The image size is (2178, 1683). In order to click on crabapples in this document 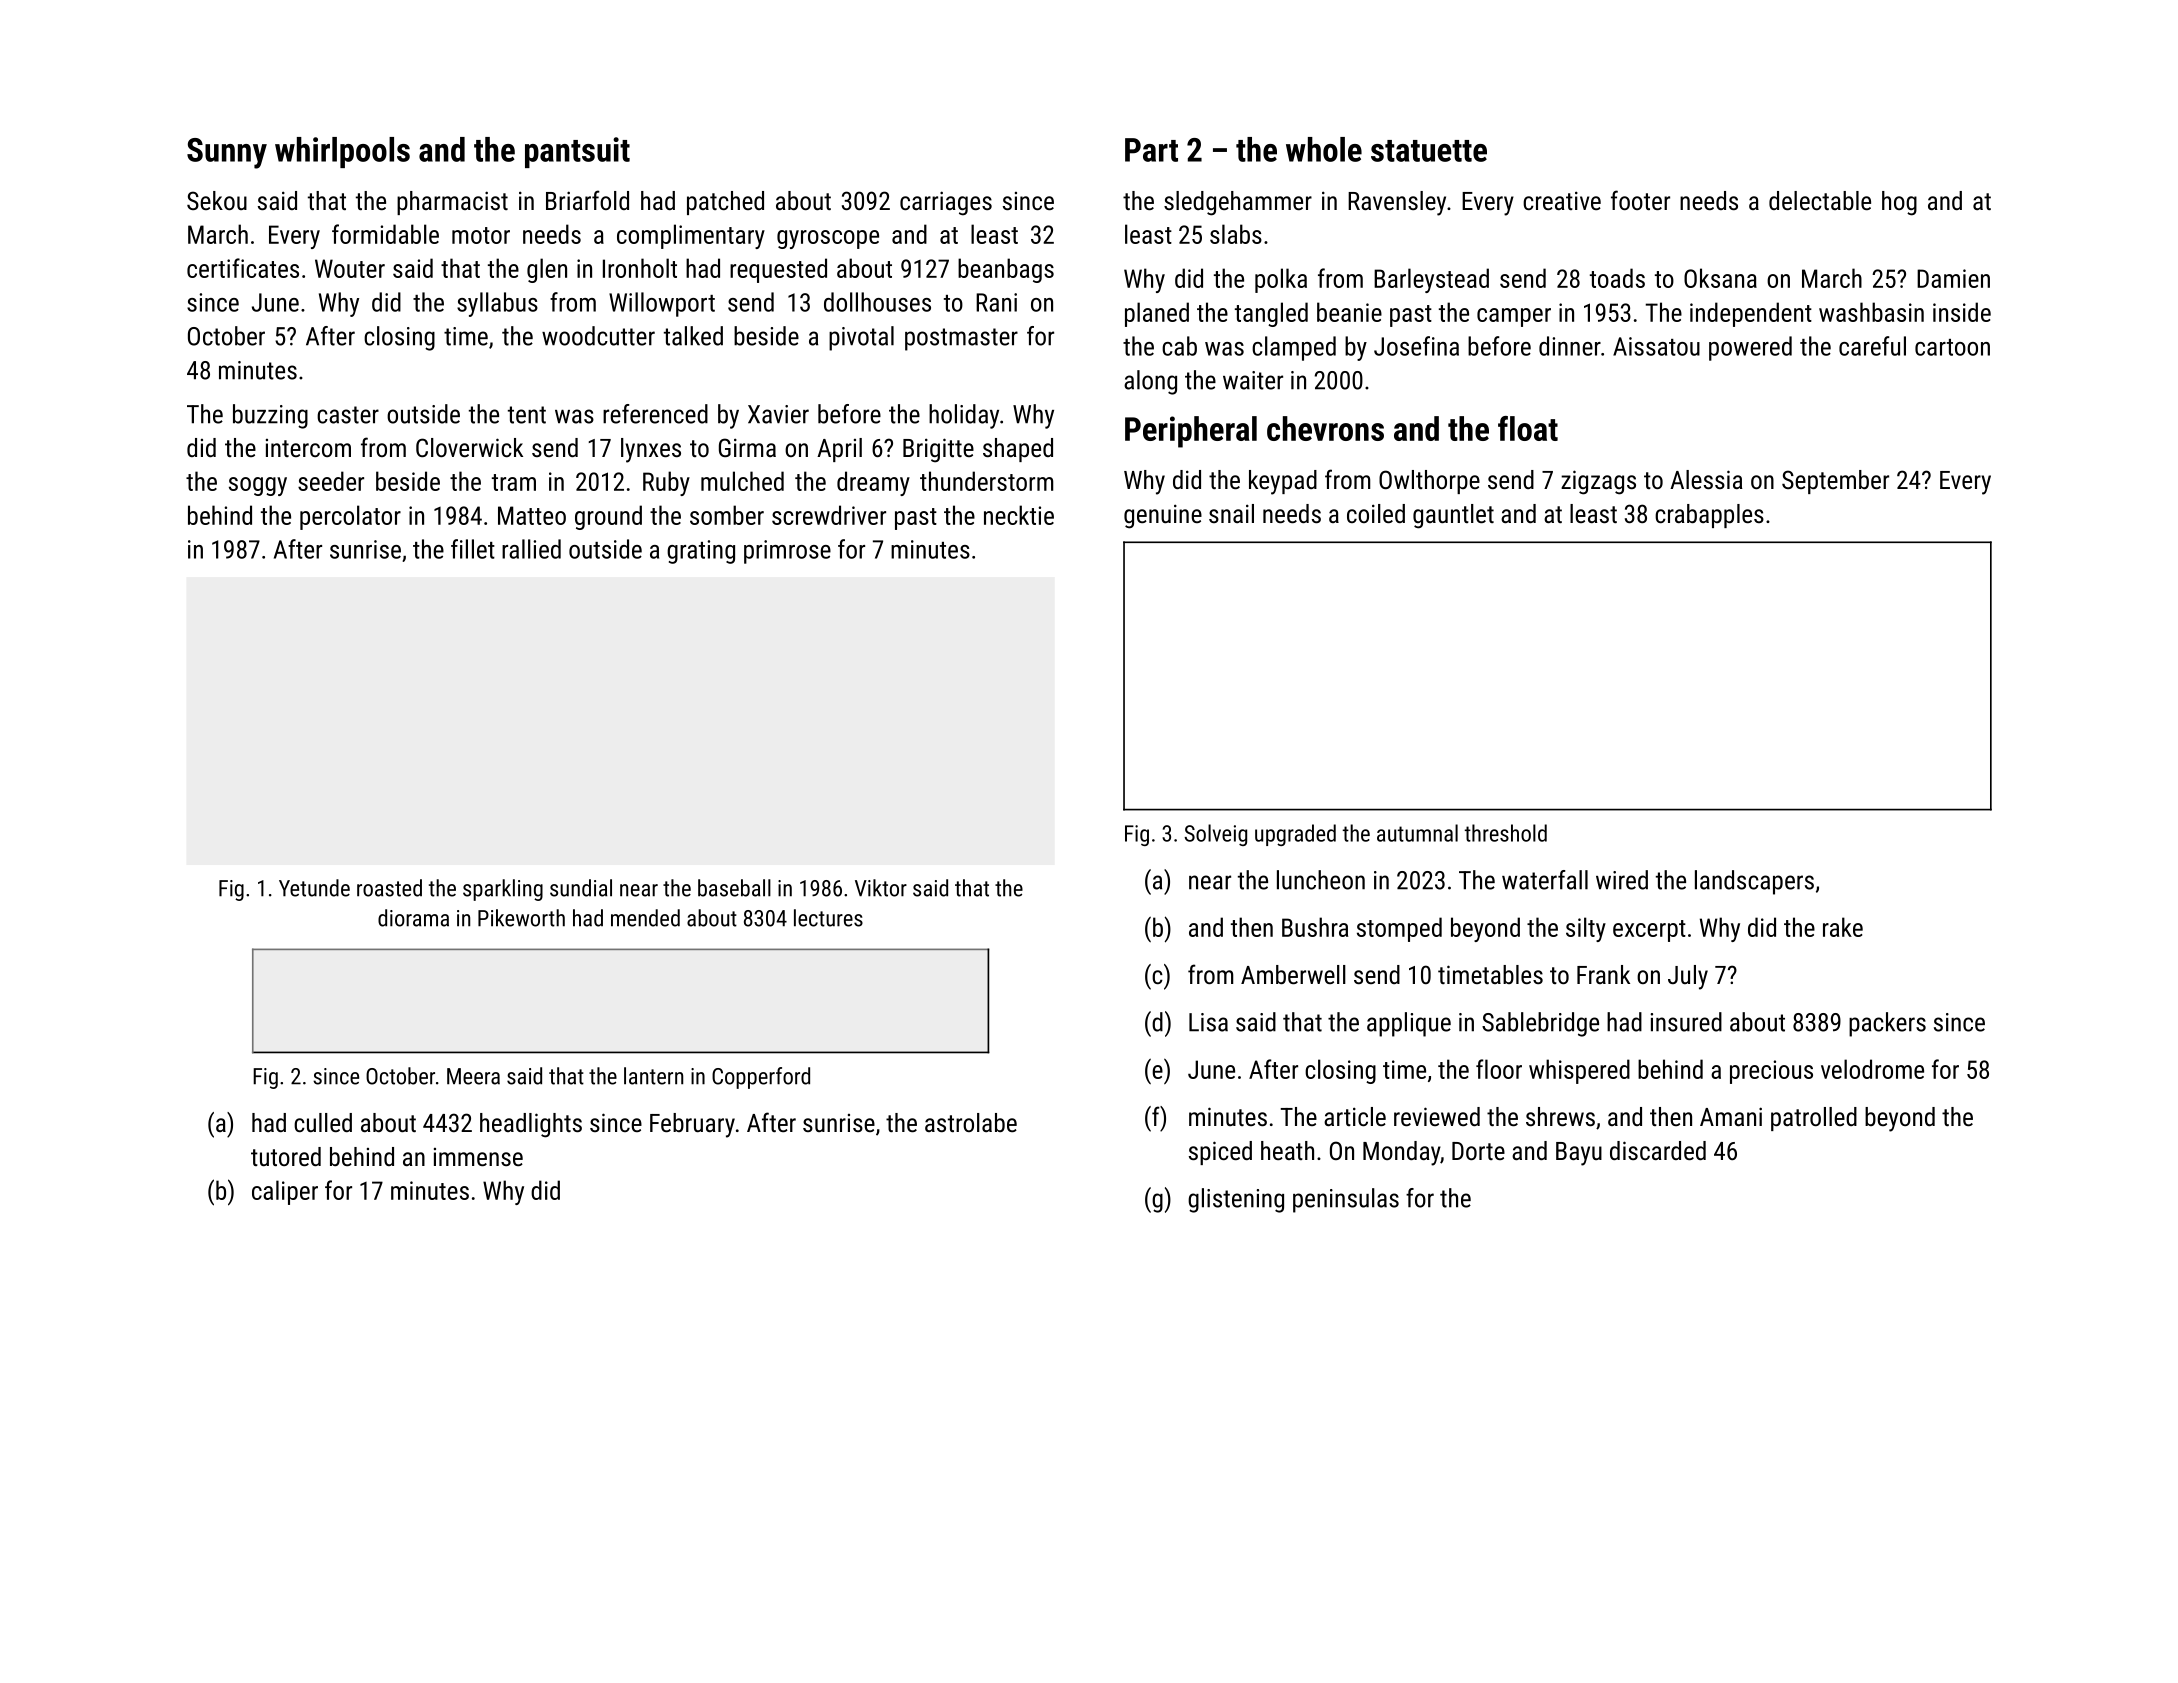, I will do `click(1709, 516)`.
